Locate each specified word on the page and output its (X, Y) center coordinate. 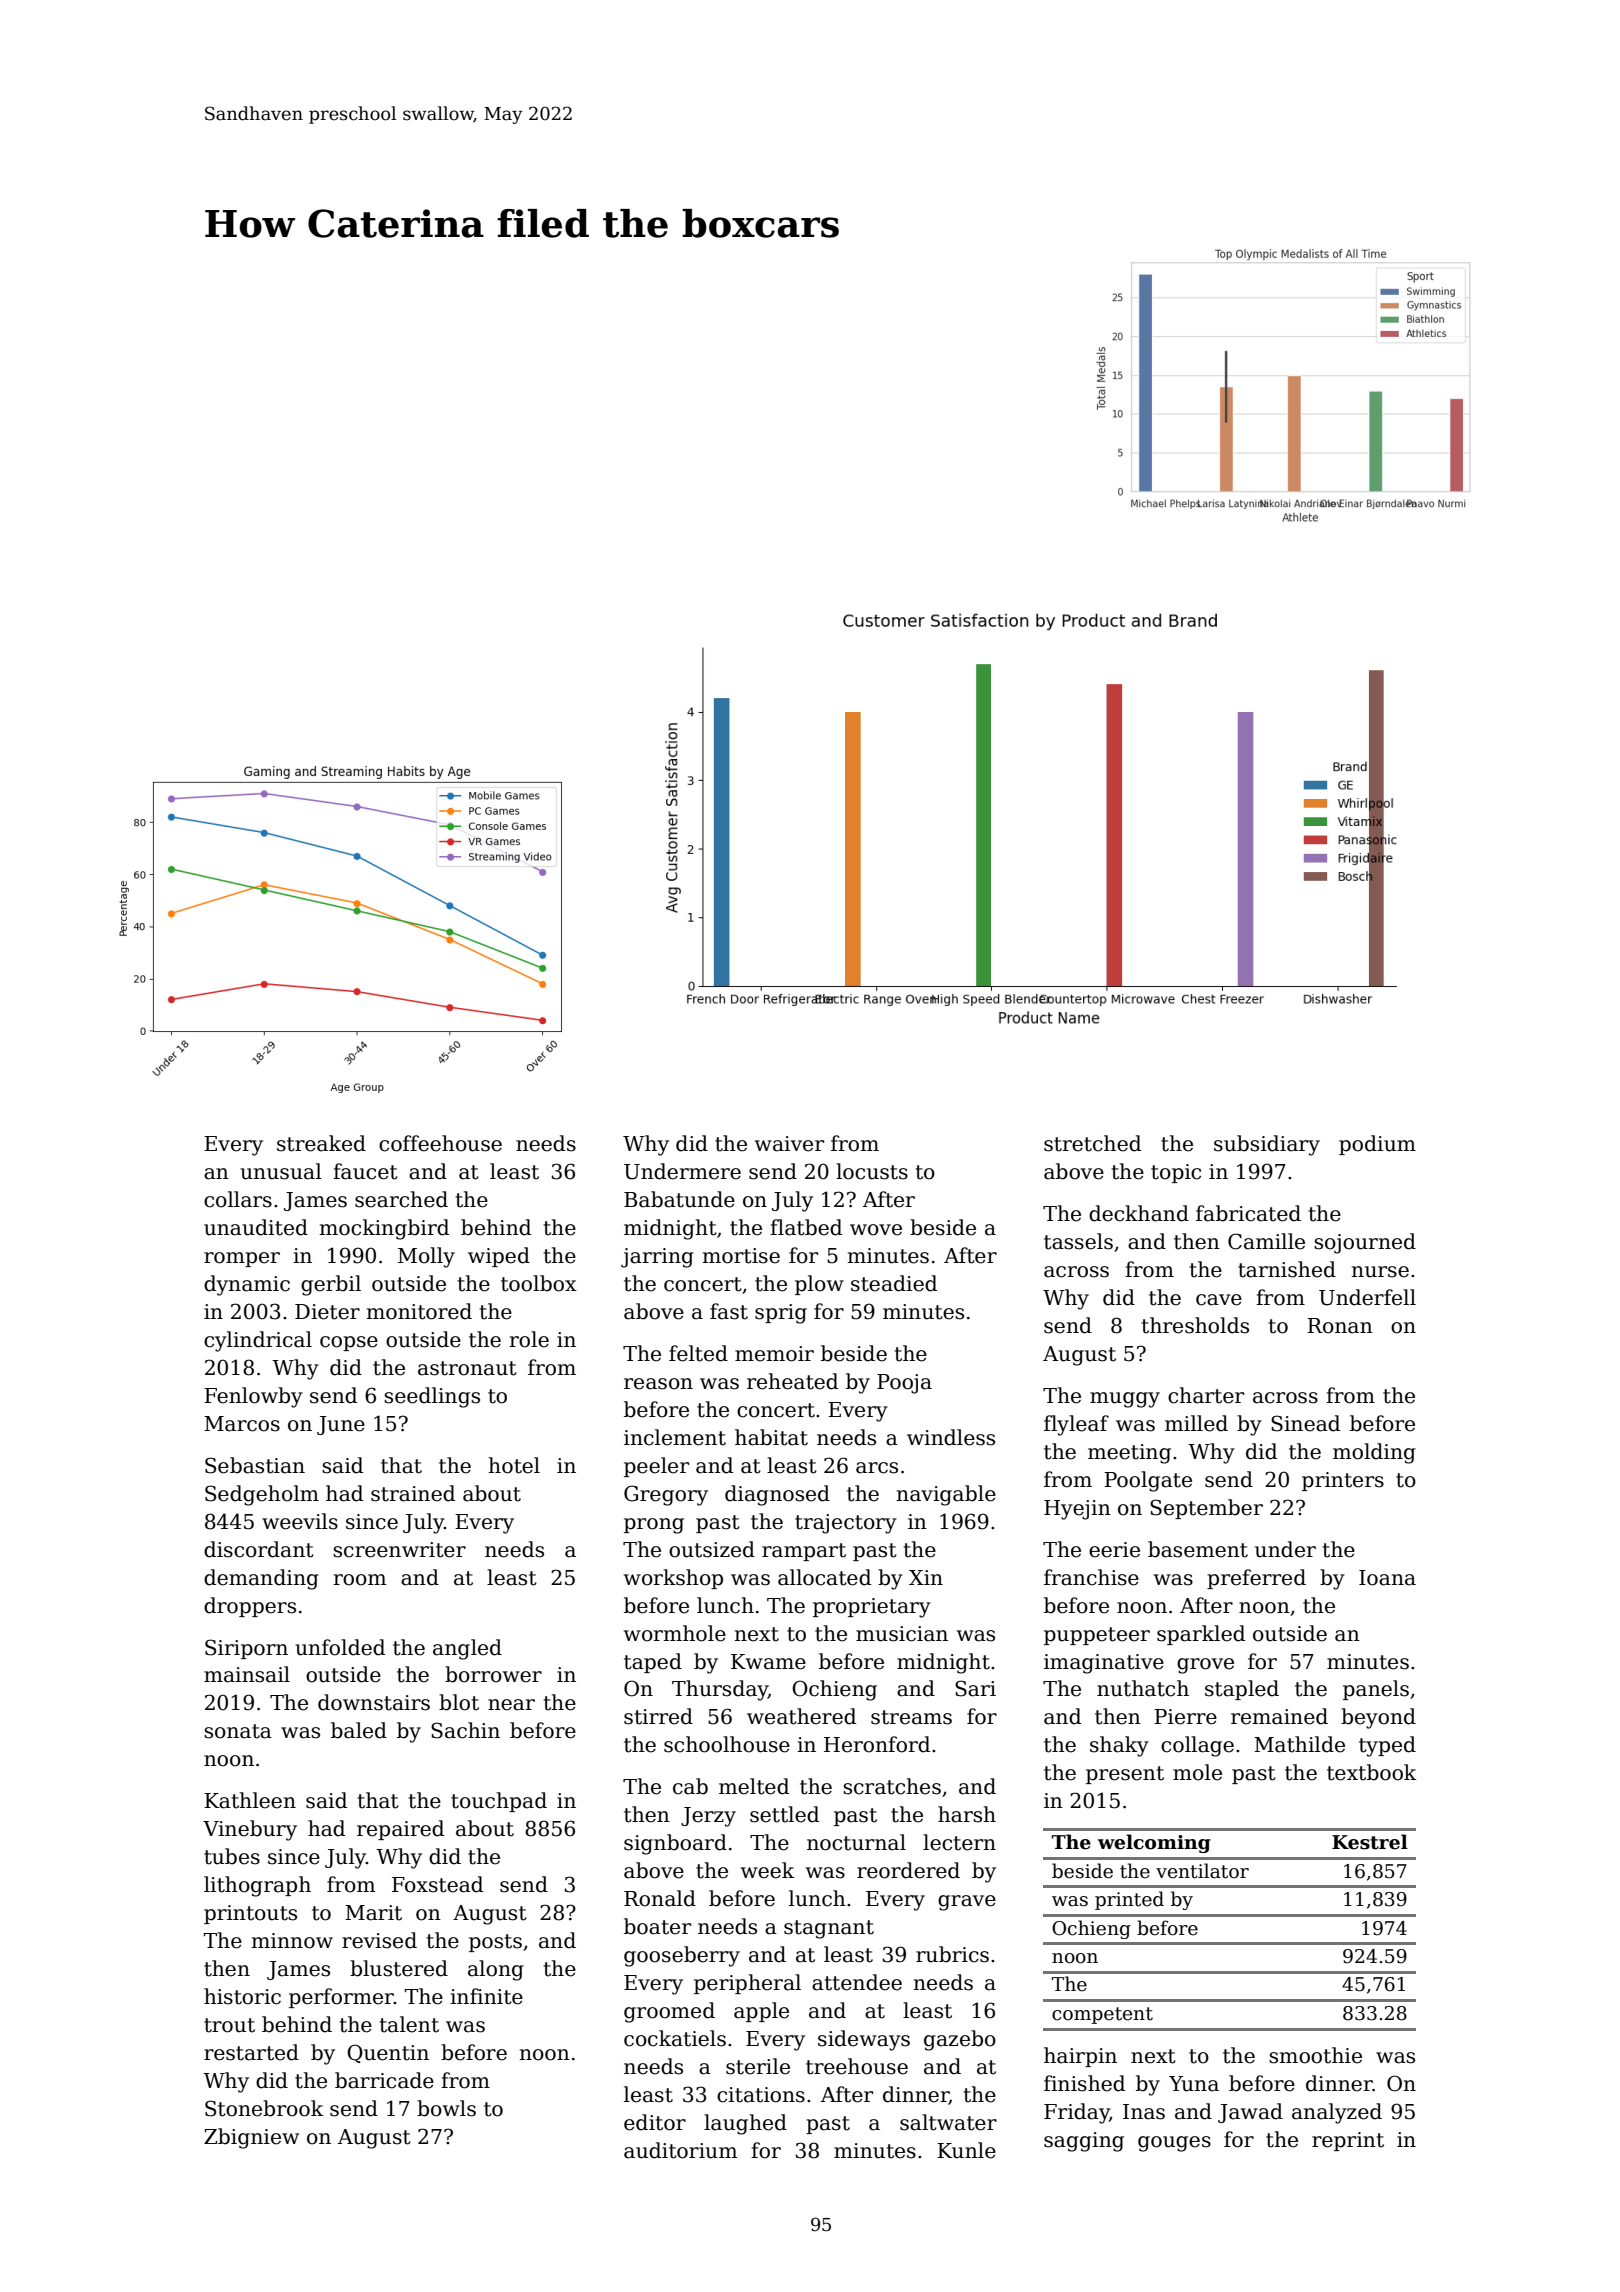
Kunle (966, 2150)
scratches (892, 1786)
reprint (1348, 2141)
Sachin (465, 1730)
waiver (789, 1144)
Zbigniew (251, 2138)
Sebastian (255, 1465)
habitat (771, 1437)
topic (1176, 1173)
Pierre (1185, 1717)
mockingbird (384, 1229)
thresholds (1195, 1325)
